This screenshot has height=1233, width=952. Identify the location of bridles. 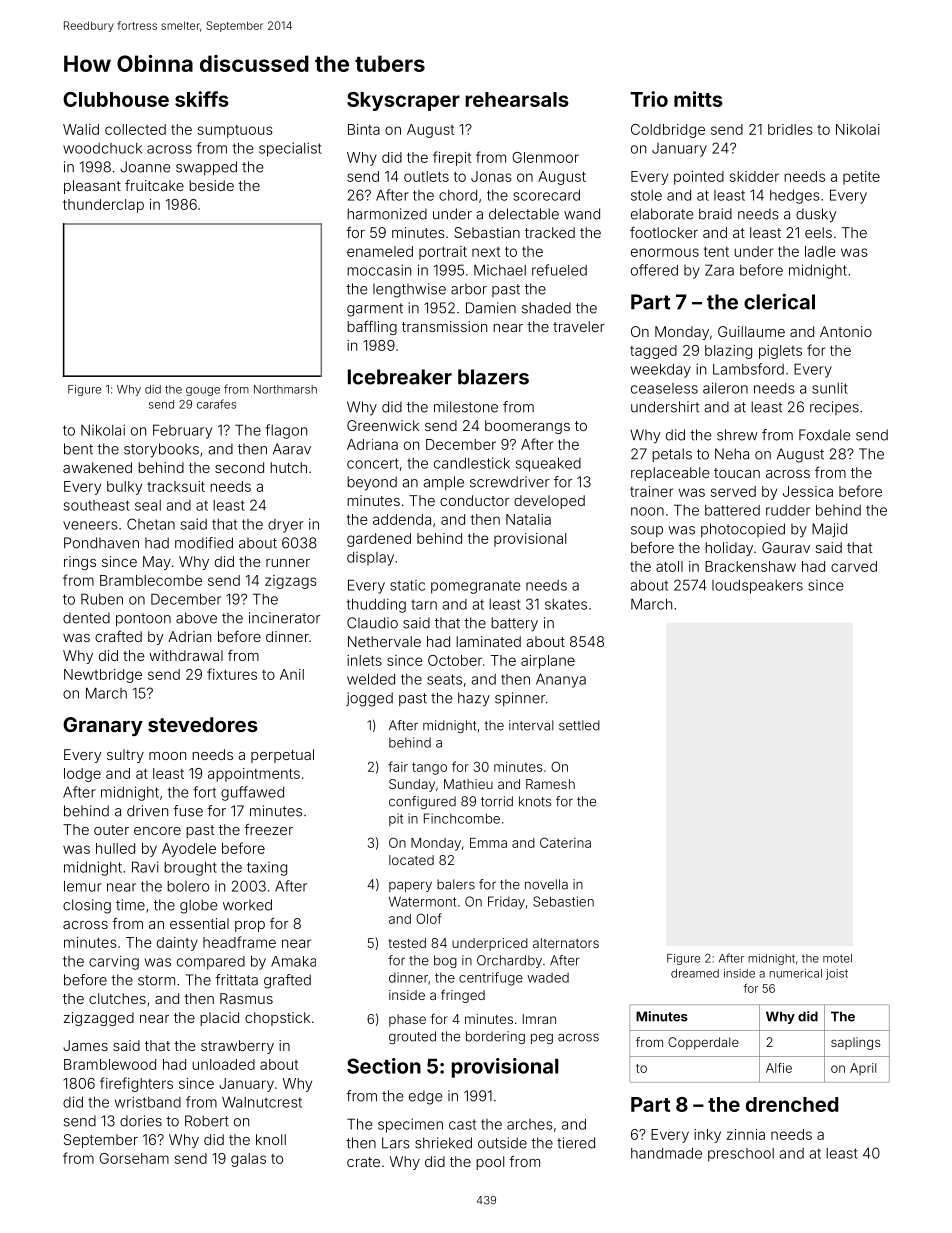
(790, 129).
